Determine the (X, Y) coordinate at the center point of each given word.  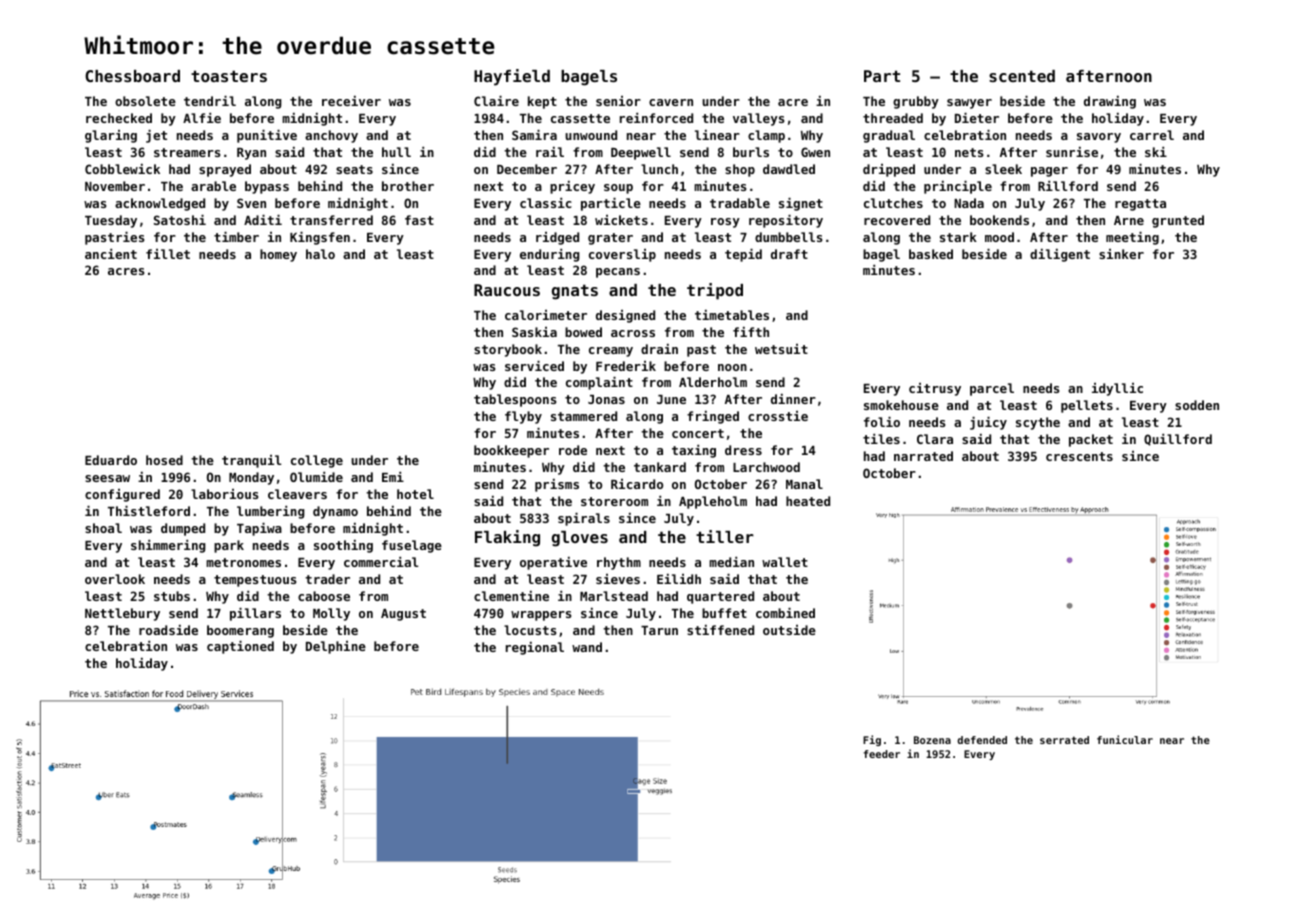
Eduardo (111, 460)
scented (1022, 76)
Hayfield (512, 77)
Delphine (336, 647)
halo (320, 254)
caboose (324, 596)
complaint (599, 383)
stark (958, 237)
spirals (584, 519)
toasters (229, 76)
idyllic (1117, 389)
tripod (715, 291)
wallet (785, 562)
